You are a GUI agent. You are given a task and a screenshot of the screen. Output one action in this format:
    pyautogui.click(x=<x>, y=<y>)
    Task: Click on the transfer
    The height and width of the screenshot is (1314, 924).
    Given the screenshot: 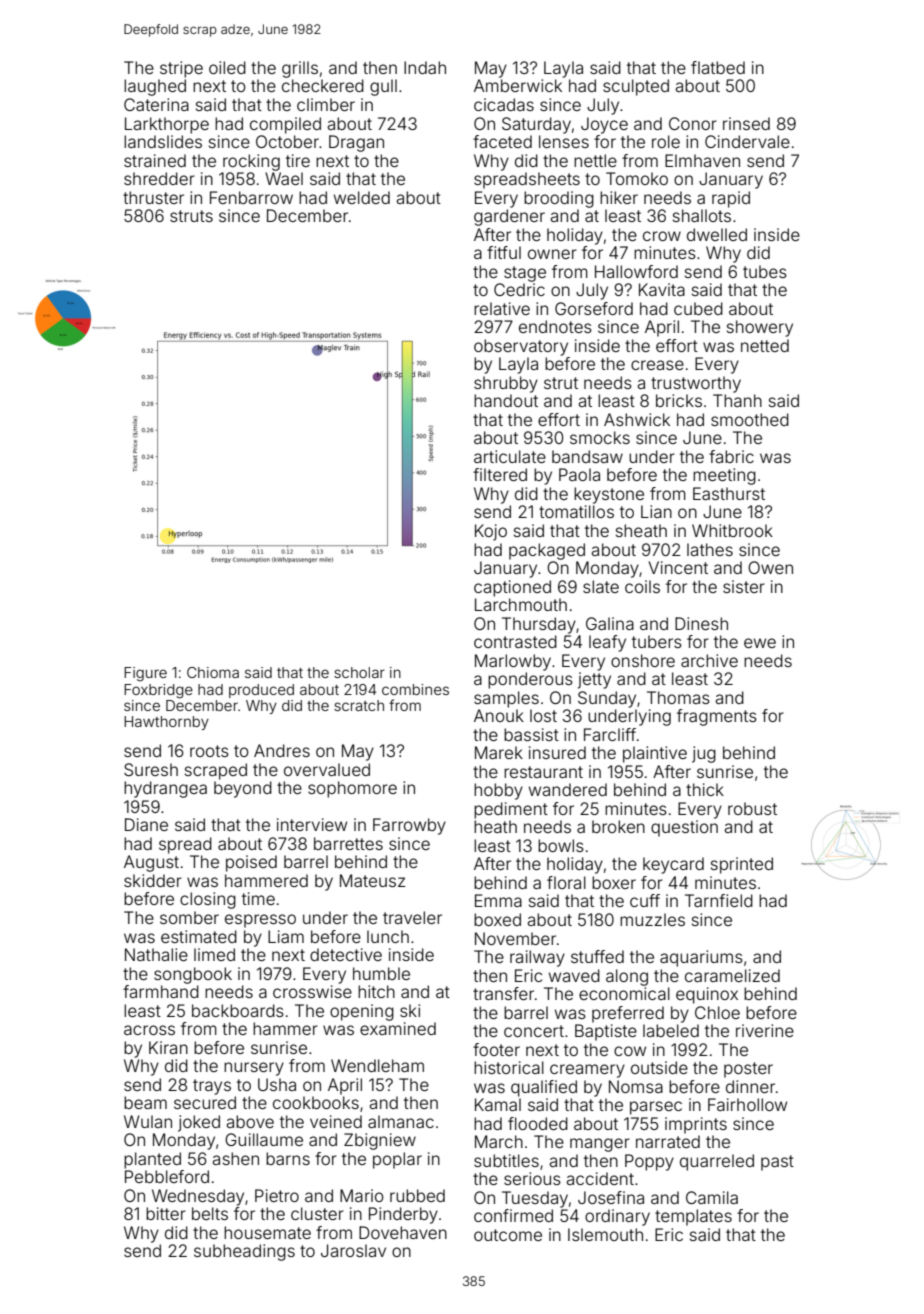 What is the action you would take?
    pyautogui.click(x=503, y=993)
